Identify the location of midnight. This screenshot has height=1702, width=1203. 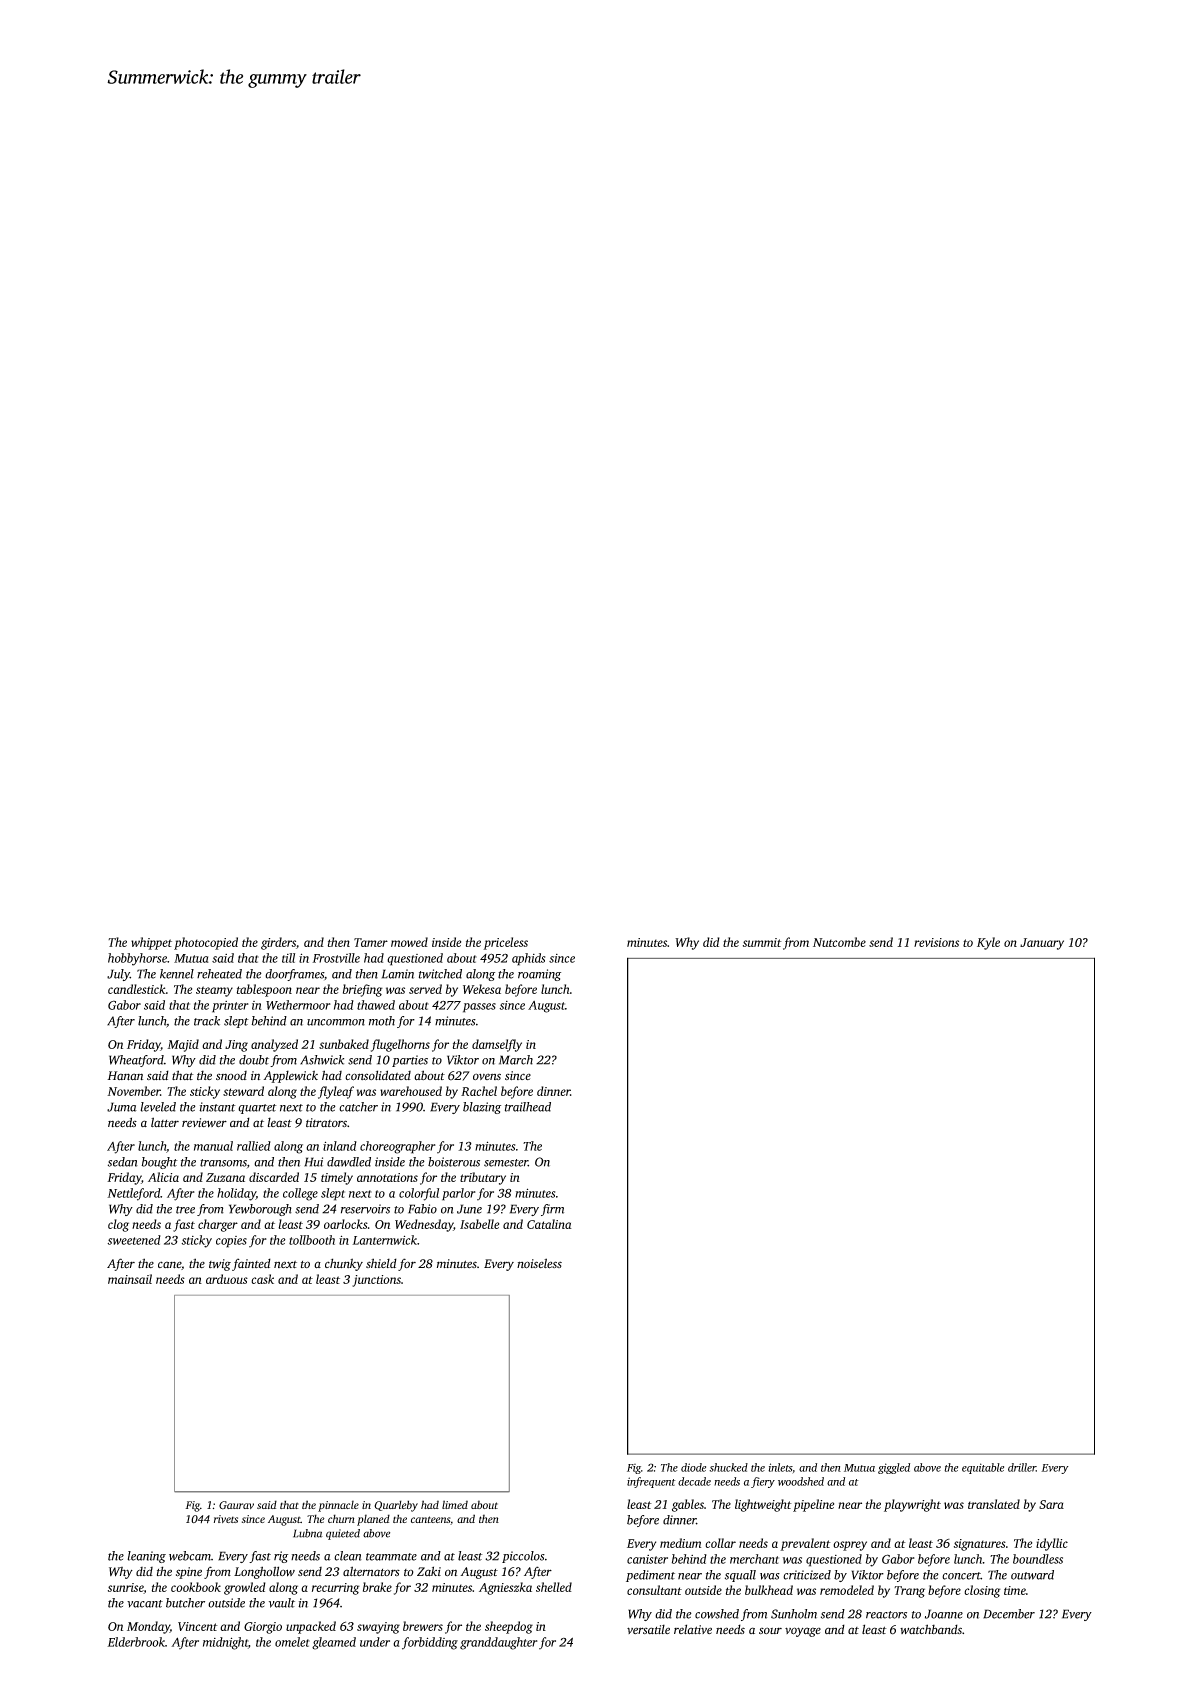
(225, 1643).
